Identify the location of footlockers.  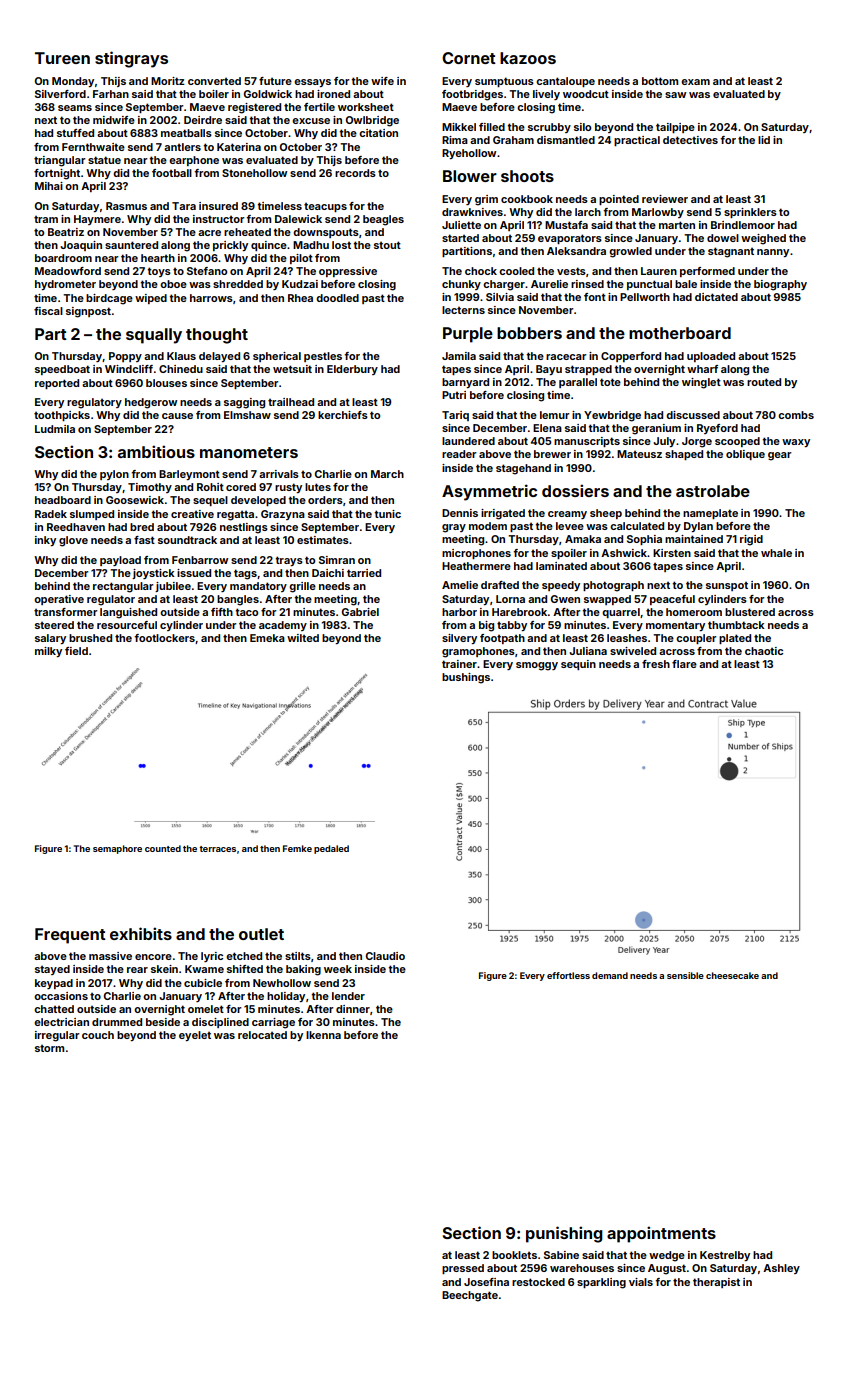
(164, 638).
